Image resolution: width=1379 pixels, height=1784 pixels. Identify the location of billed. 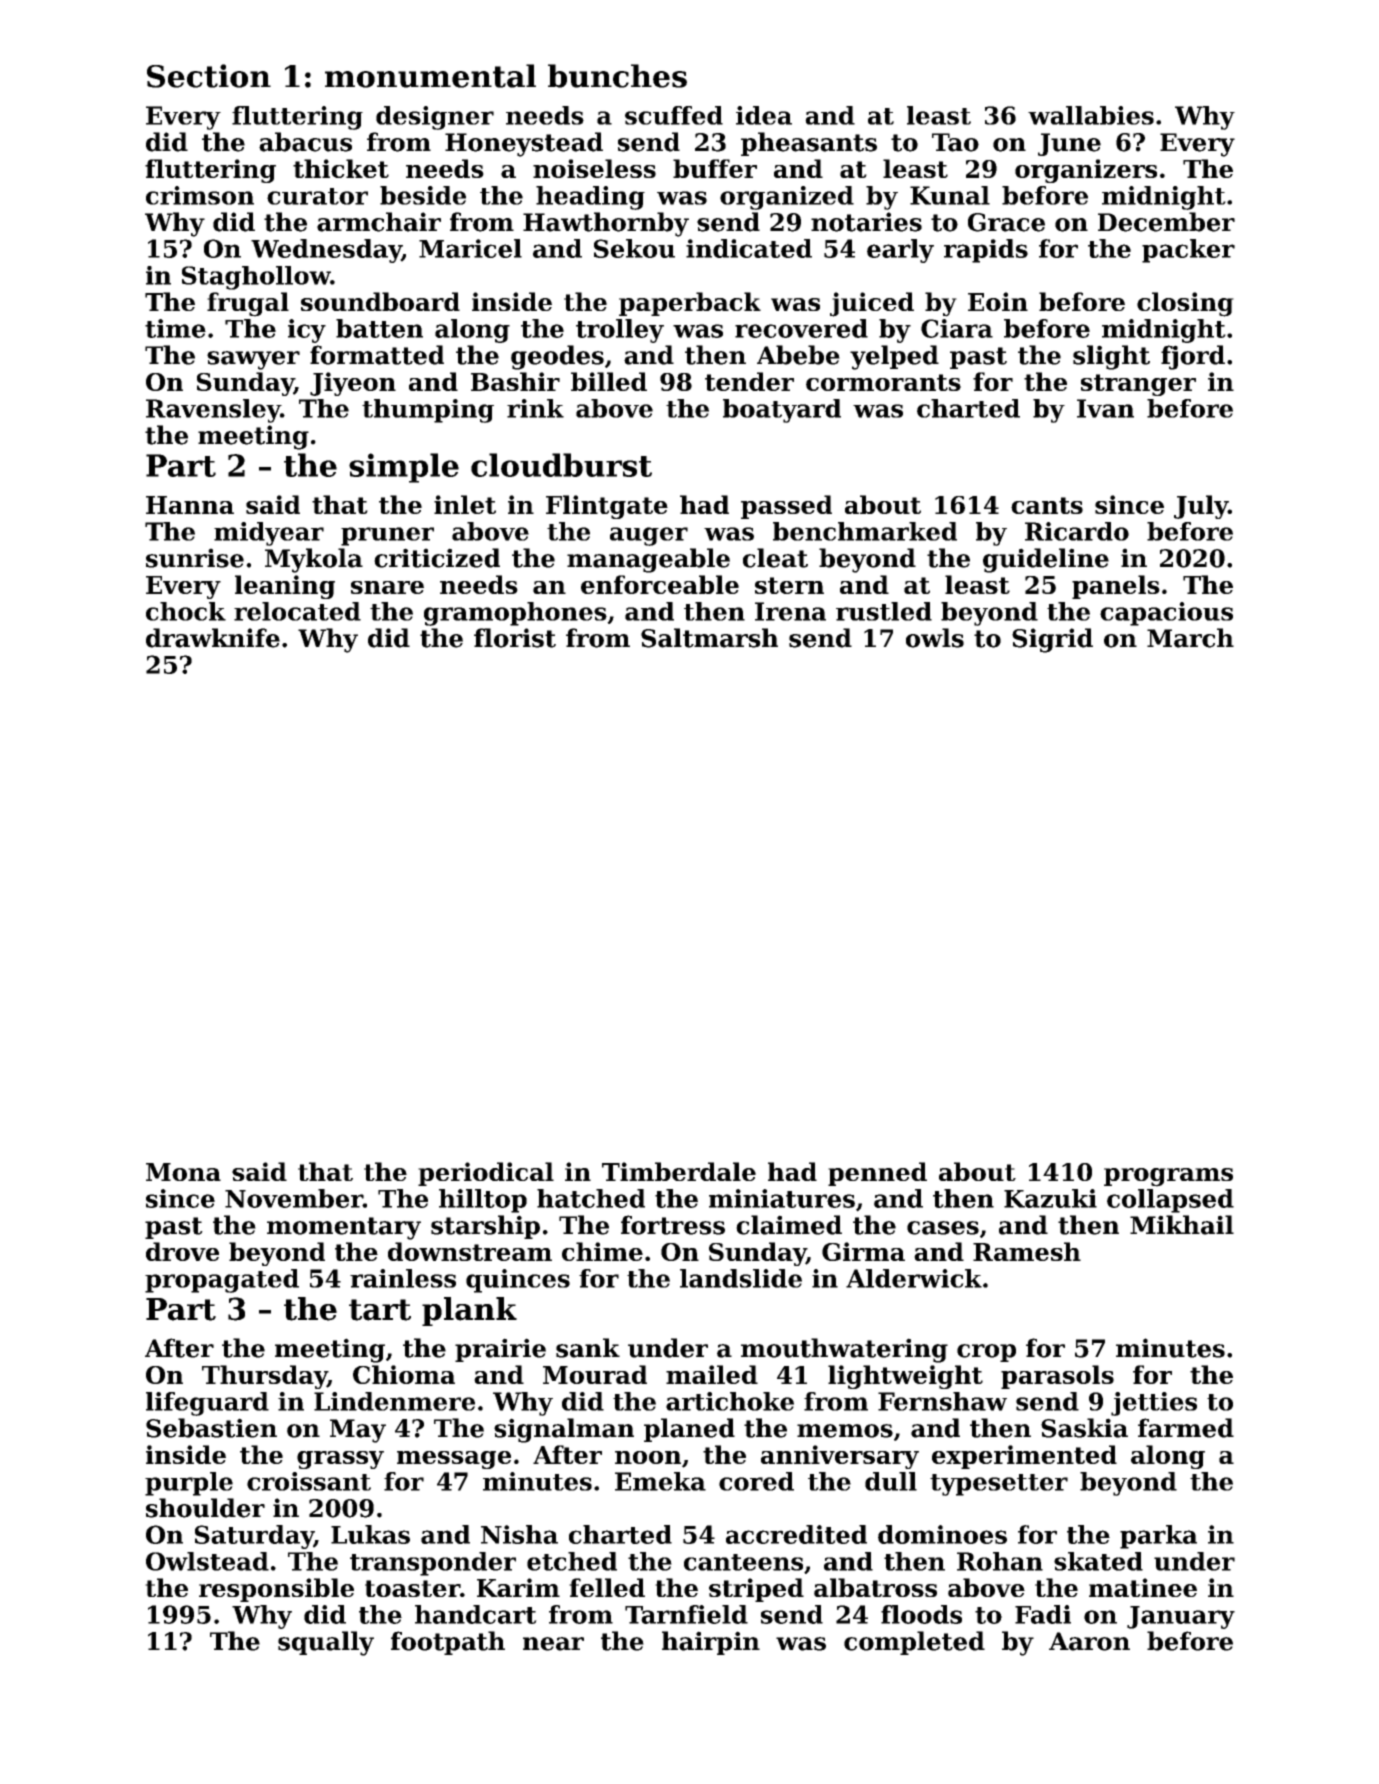
(609, 381).
